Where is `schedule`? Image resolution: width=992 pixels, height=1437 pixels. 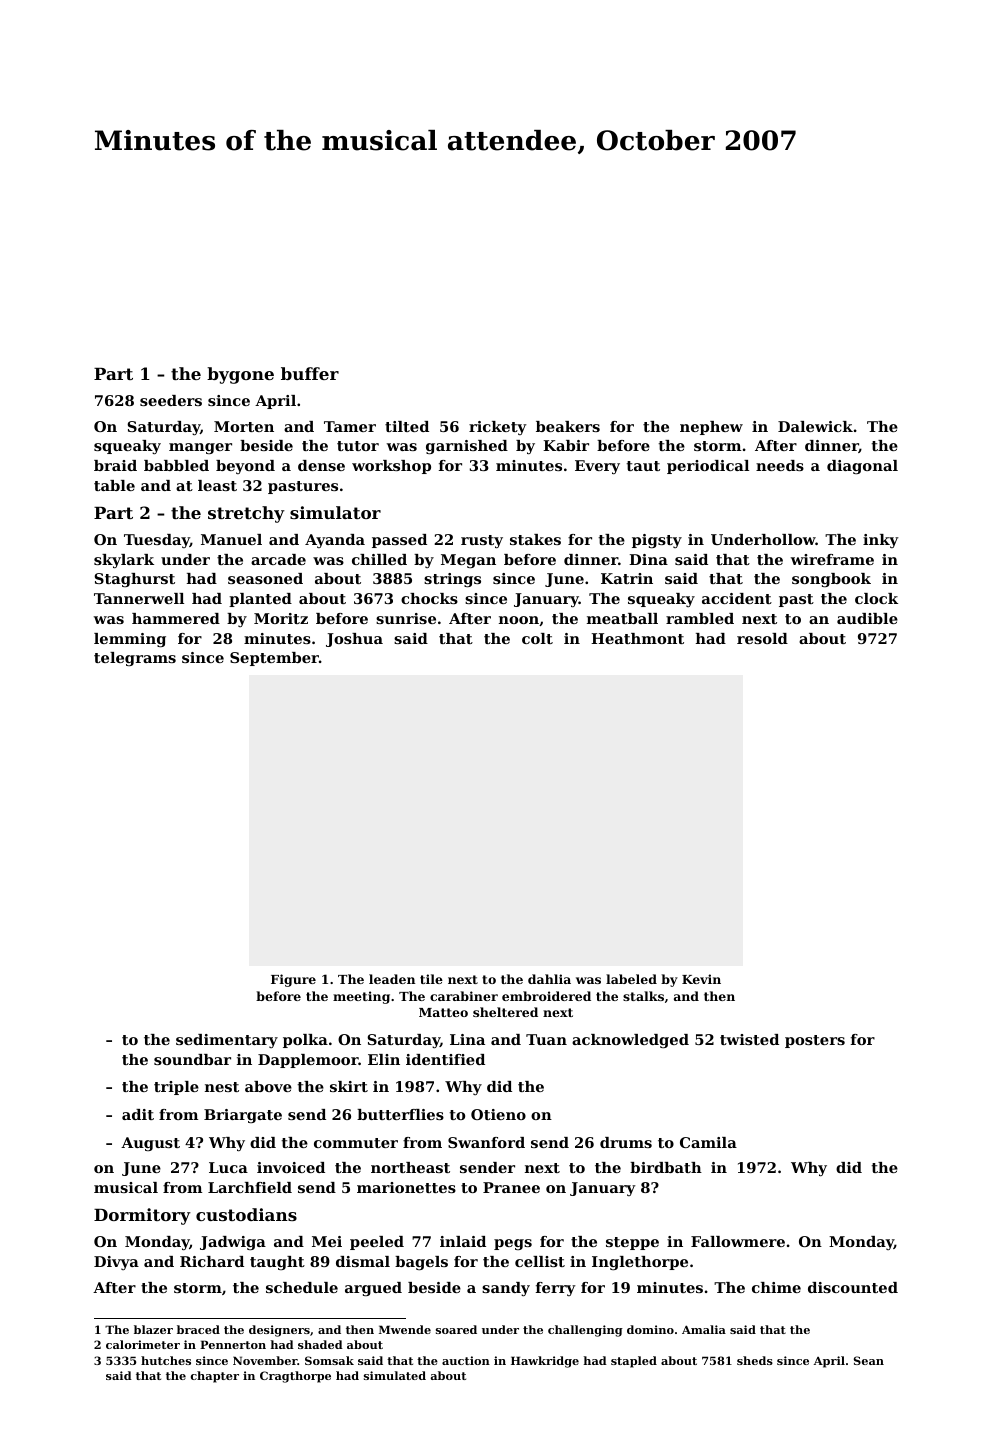 schedule is located at coordinates (302, 1287).
